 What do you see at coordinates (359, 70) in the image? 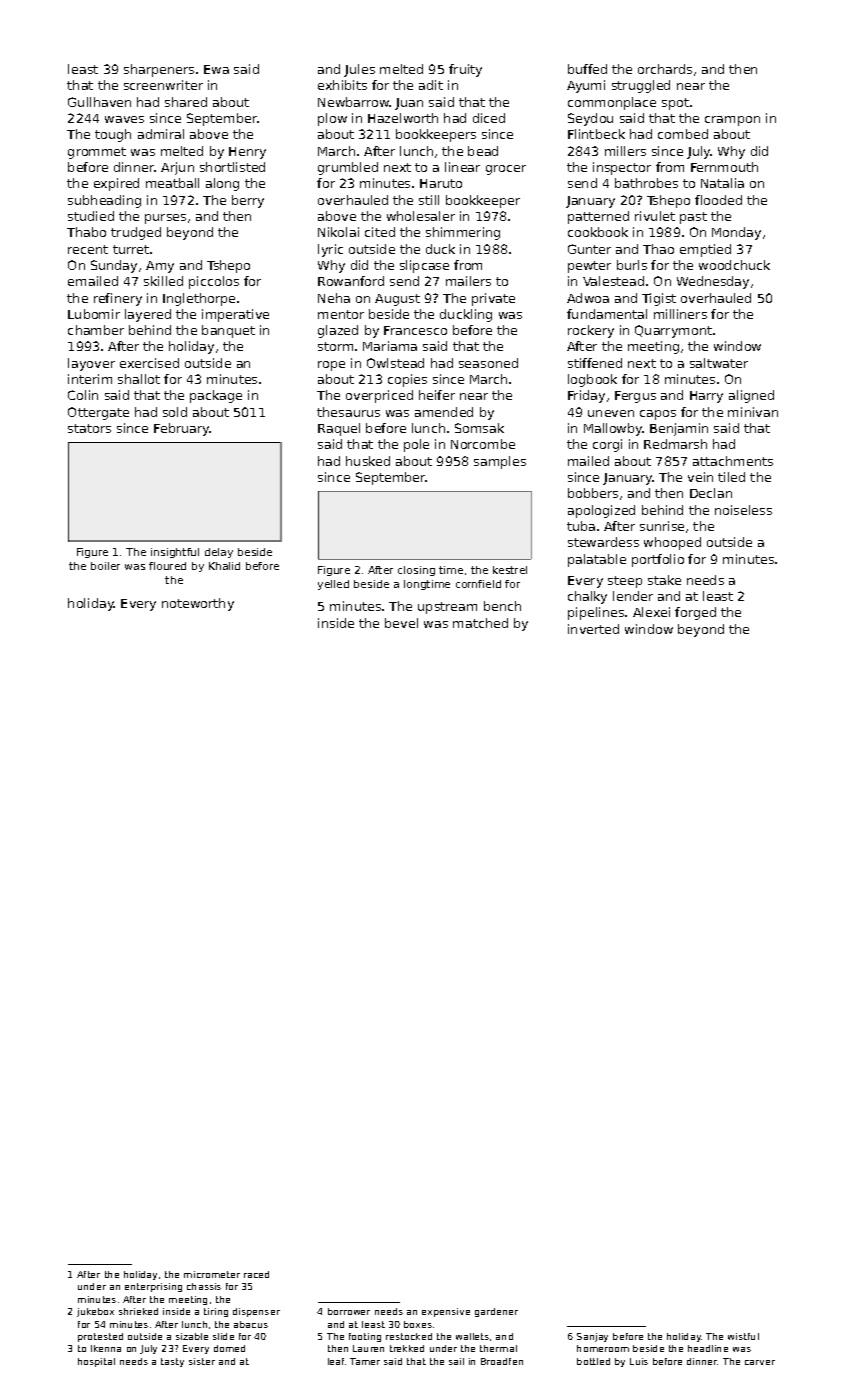
I see `Jules` at bounding box center [359, 70].
